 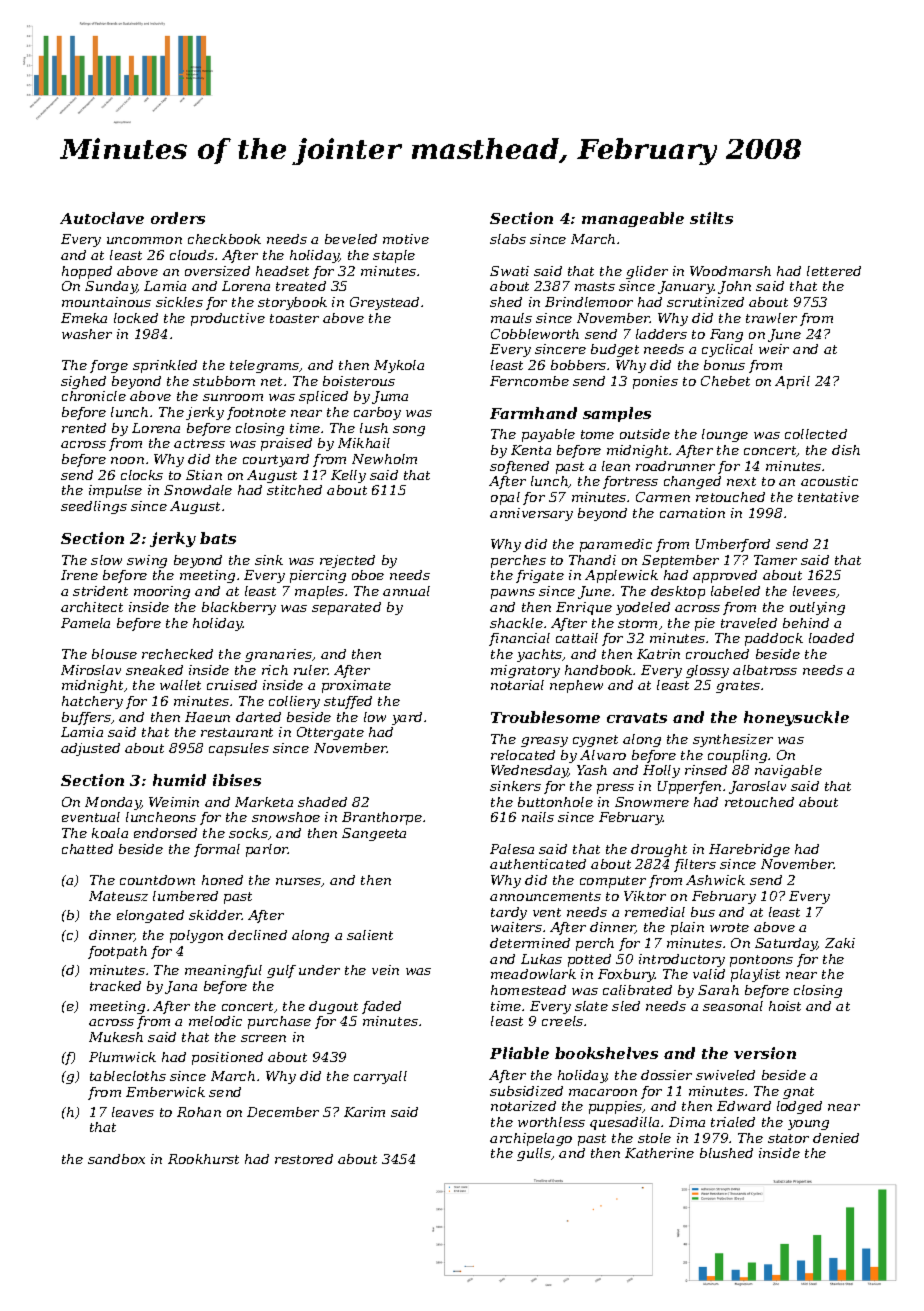 What do you see at coordinates (706, 770) in the document?
I see `rinsed` at bounding box center [706, 770].
